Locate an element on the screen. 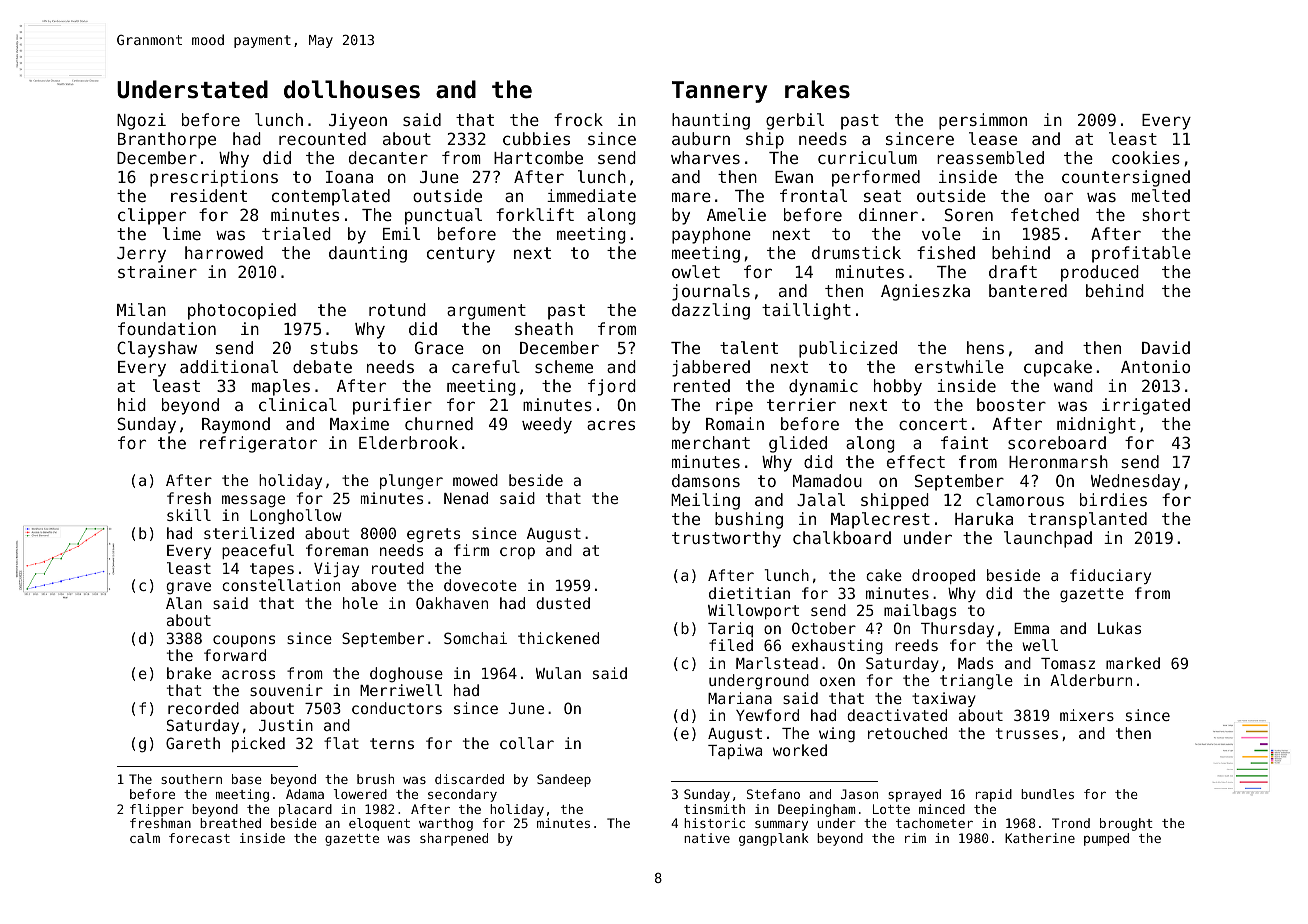  cookies is located at coordinates (1146, 157).
